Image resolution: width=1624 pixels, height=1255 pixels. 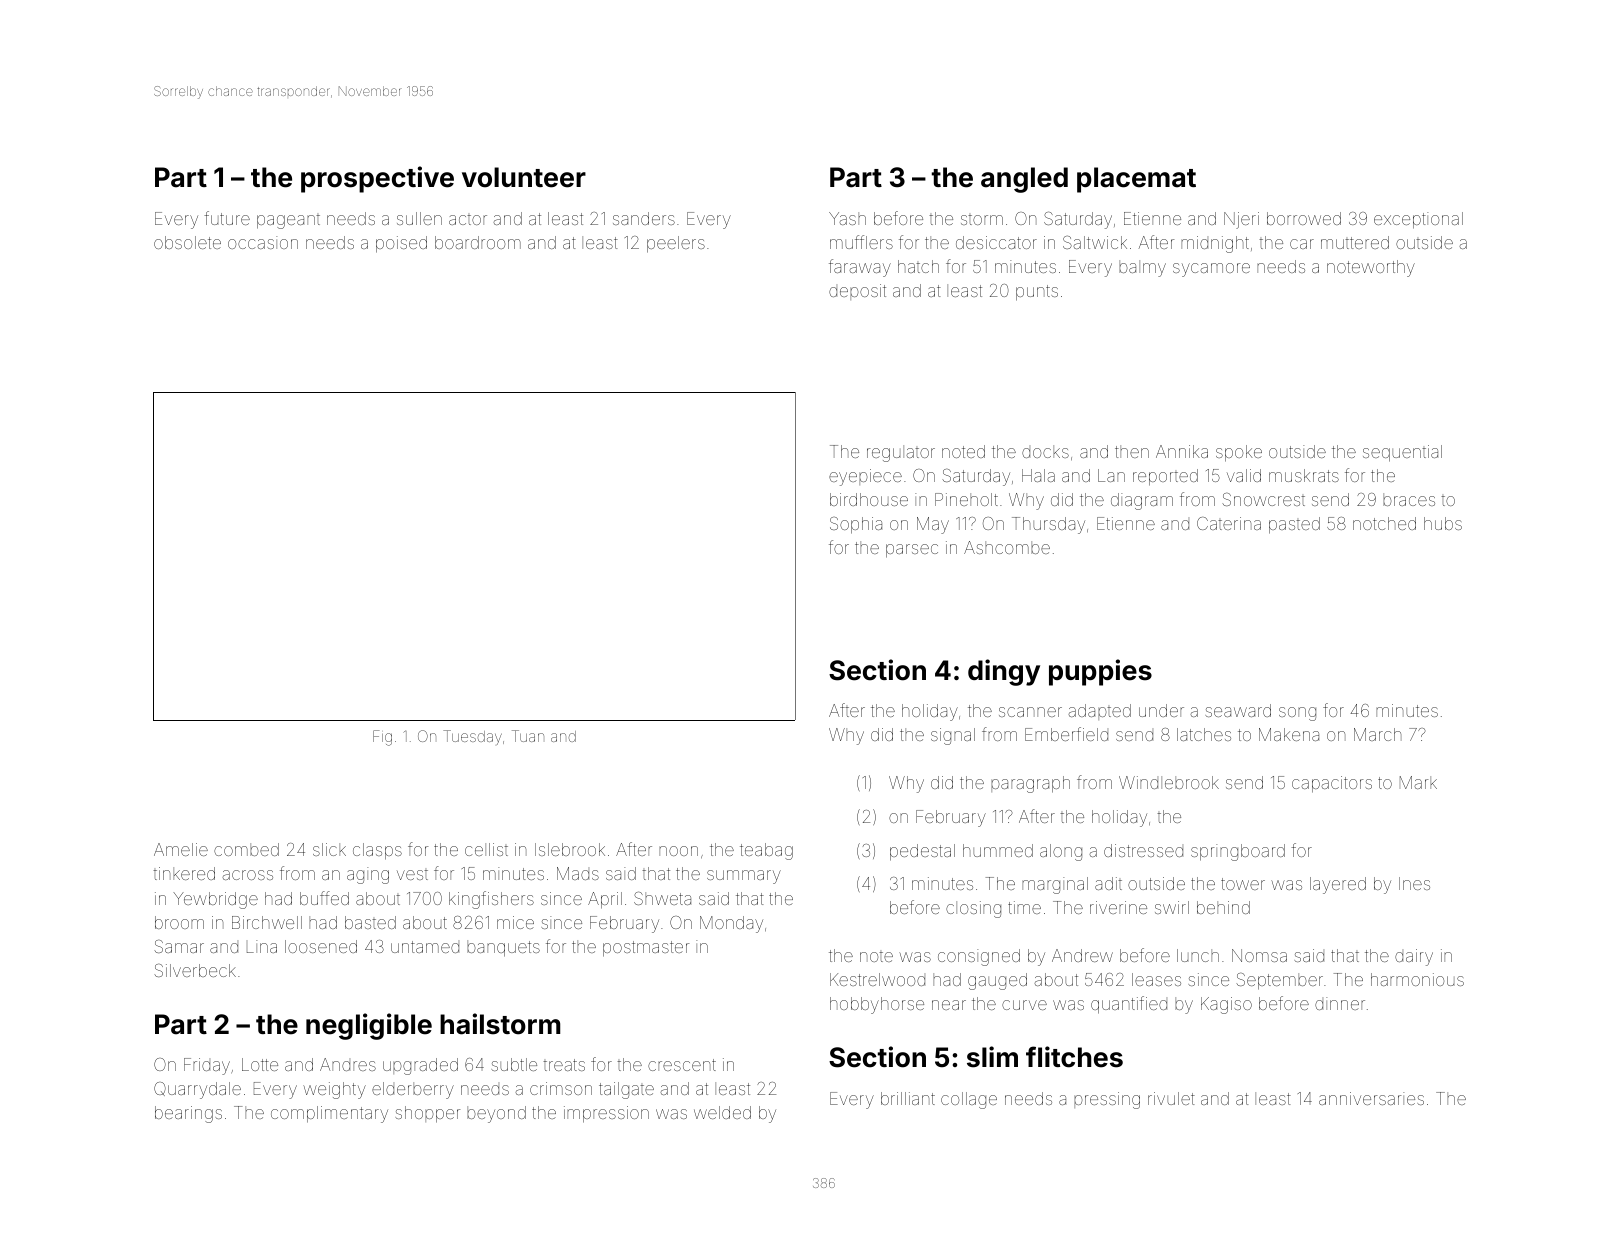 I want to click on pasted, so click(x=1294, y=525).
